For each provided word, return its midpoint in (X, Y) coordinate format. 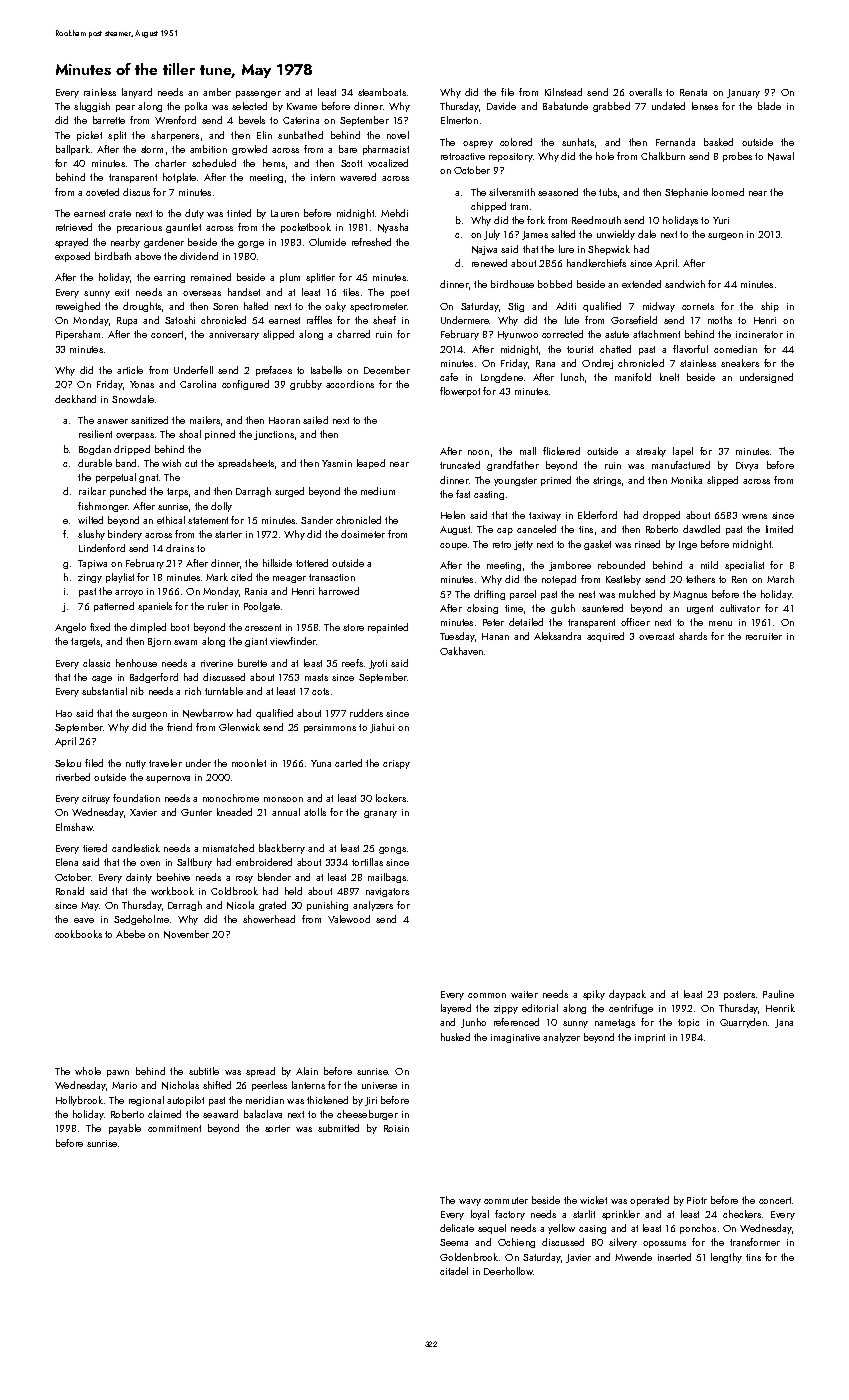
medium (378, 491)
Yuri (721, 220)
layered (456, 1009)
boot (180, 627)
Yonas (142, 384)
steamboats (382, 92)
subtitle (204, 1071)
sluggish (92, 107)
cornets (698, 306)
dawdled (701, 529)
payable (125, 1129)
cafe (449, 377)
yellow (561, 1229)
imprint (650, 1038)
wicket (593, 1200)
